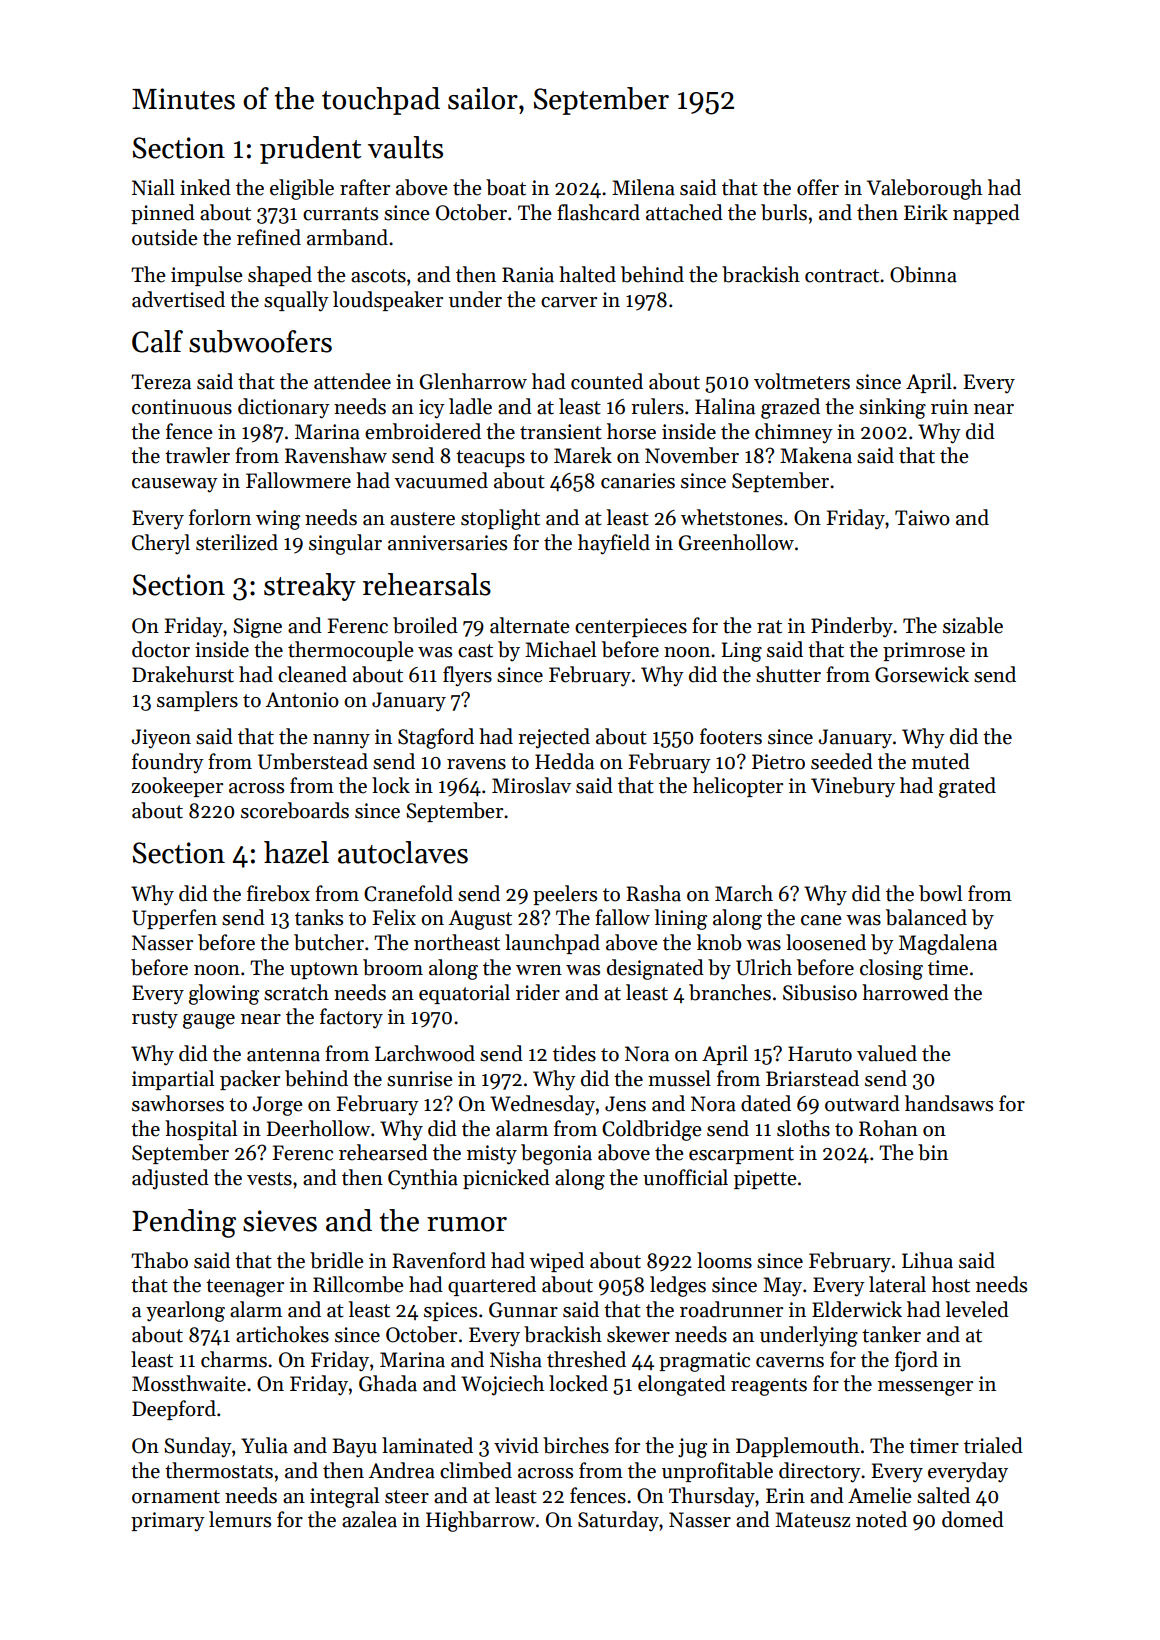 The width and height of the screenshot is (1160, 1640). What do you see at coordinates (802, 381) in the screenshot?
I see `voltmeters` at bounding box center [802, 381].
